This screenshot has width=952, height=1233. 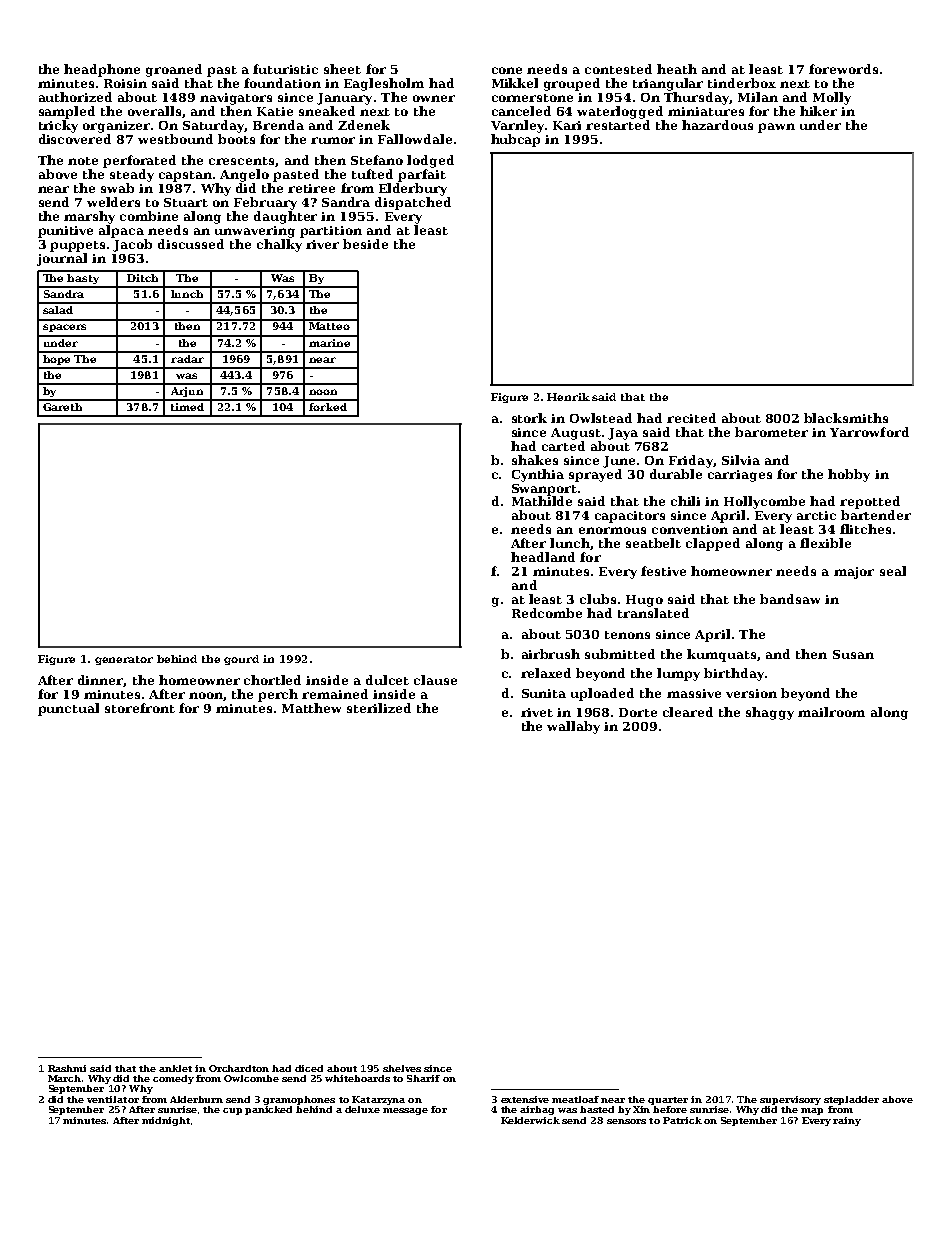 What do you see at coordinates (853, 654) in the screenshot?
I see `Susan` at bounding box center [853, 654].
